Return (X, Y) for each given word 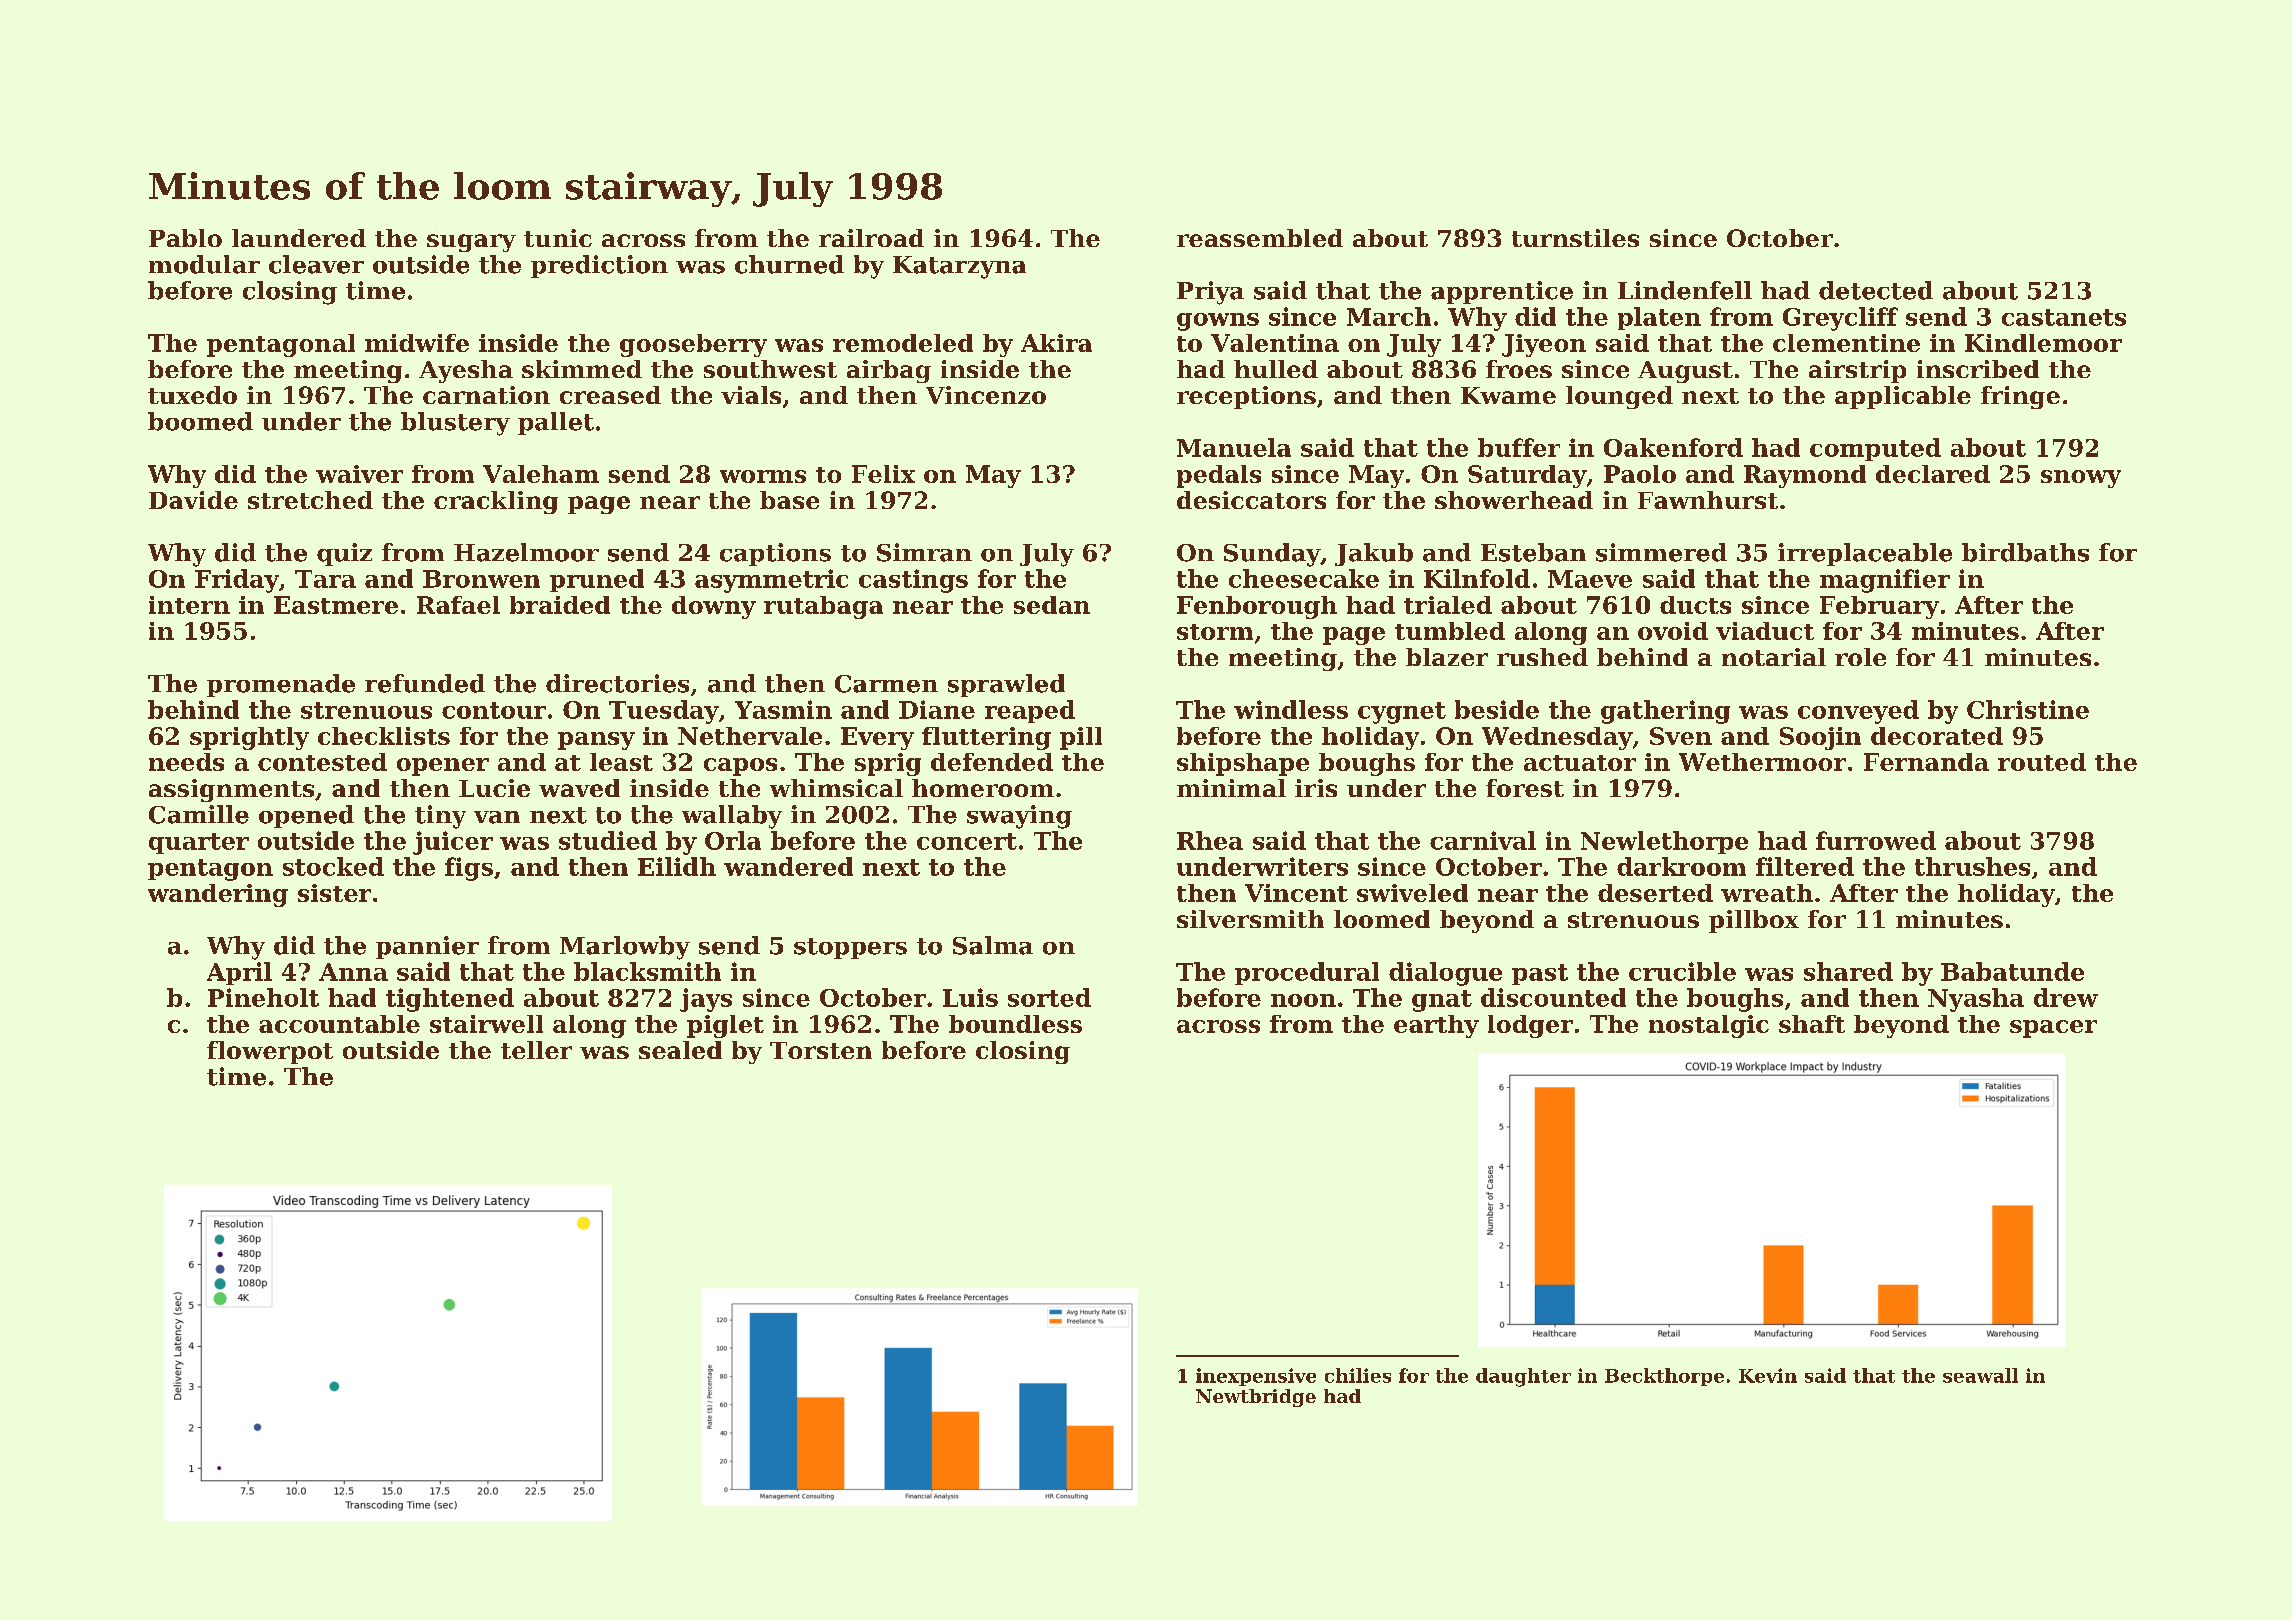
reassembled (1260, 238)
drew (2066, 997)
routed (2042, 762)
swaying (1019, 817)
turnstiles (1575, 238)
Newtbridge (1256, 1398)
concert (967, 841)
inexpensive (1256, 1377)
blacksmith (647, 971)
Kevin (1768, 1375)
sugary (471, 243)
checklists (384, 736)
